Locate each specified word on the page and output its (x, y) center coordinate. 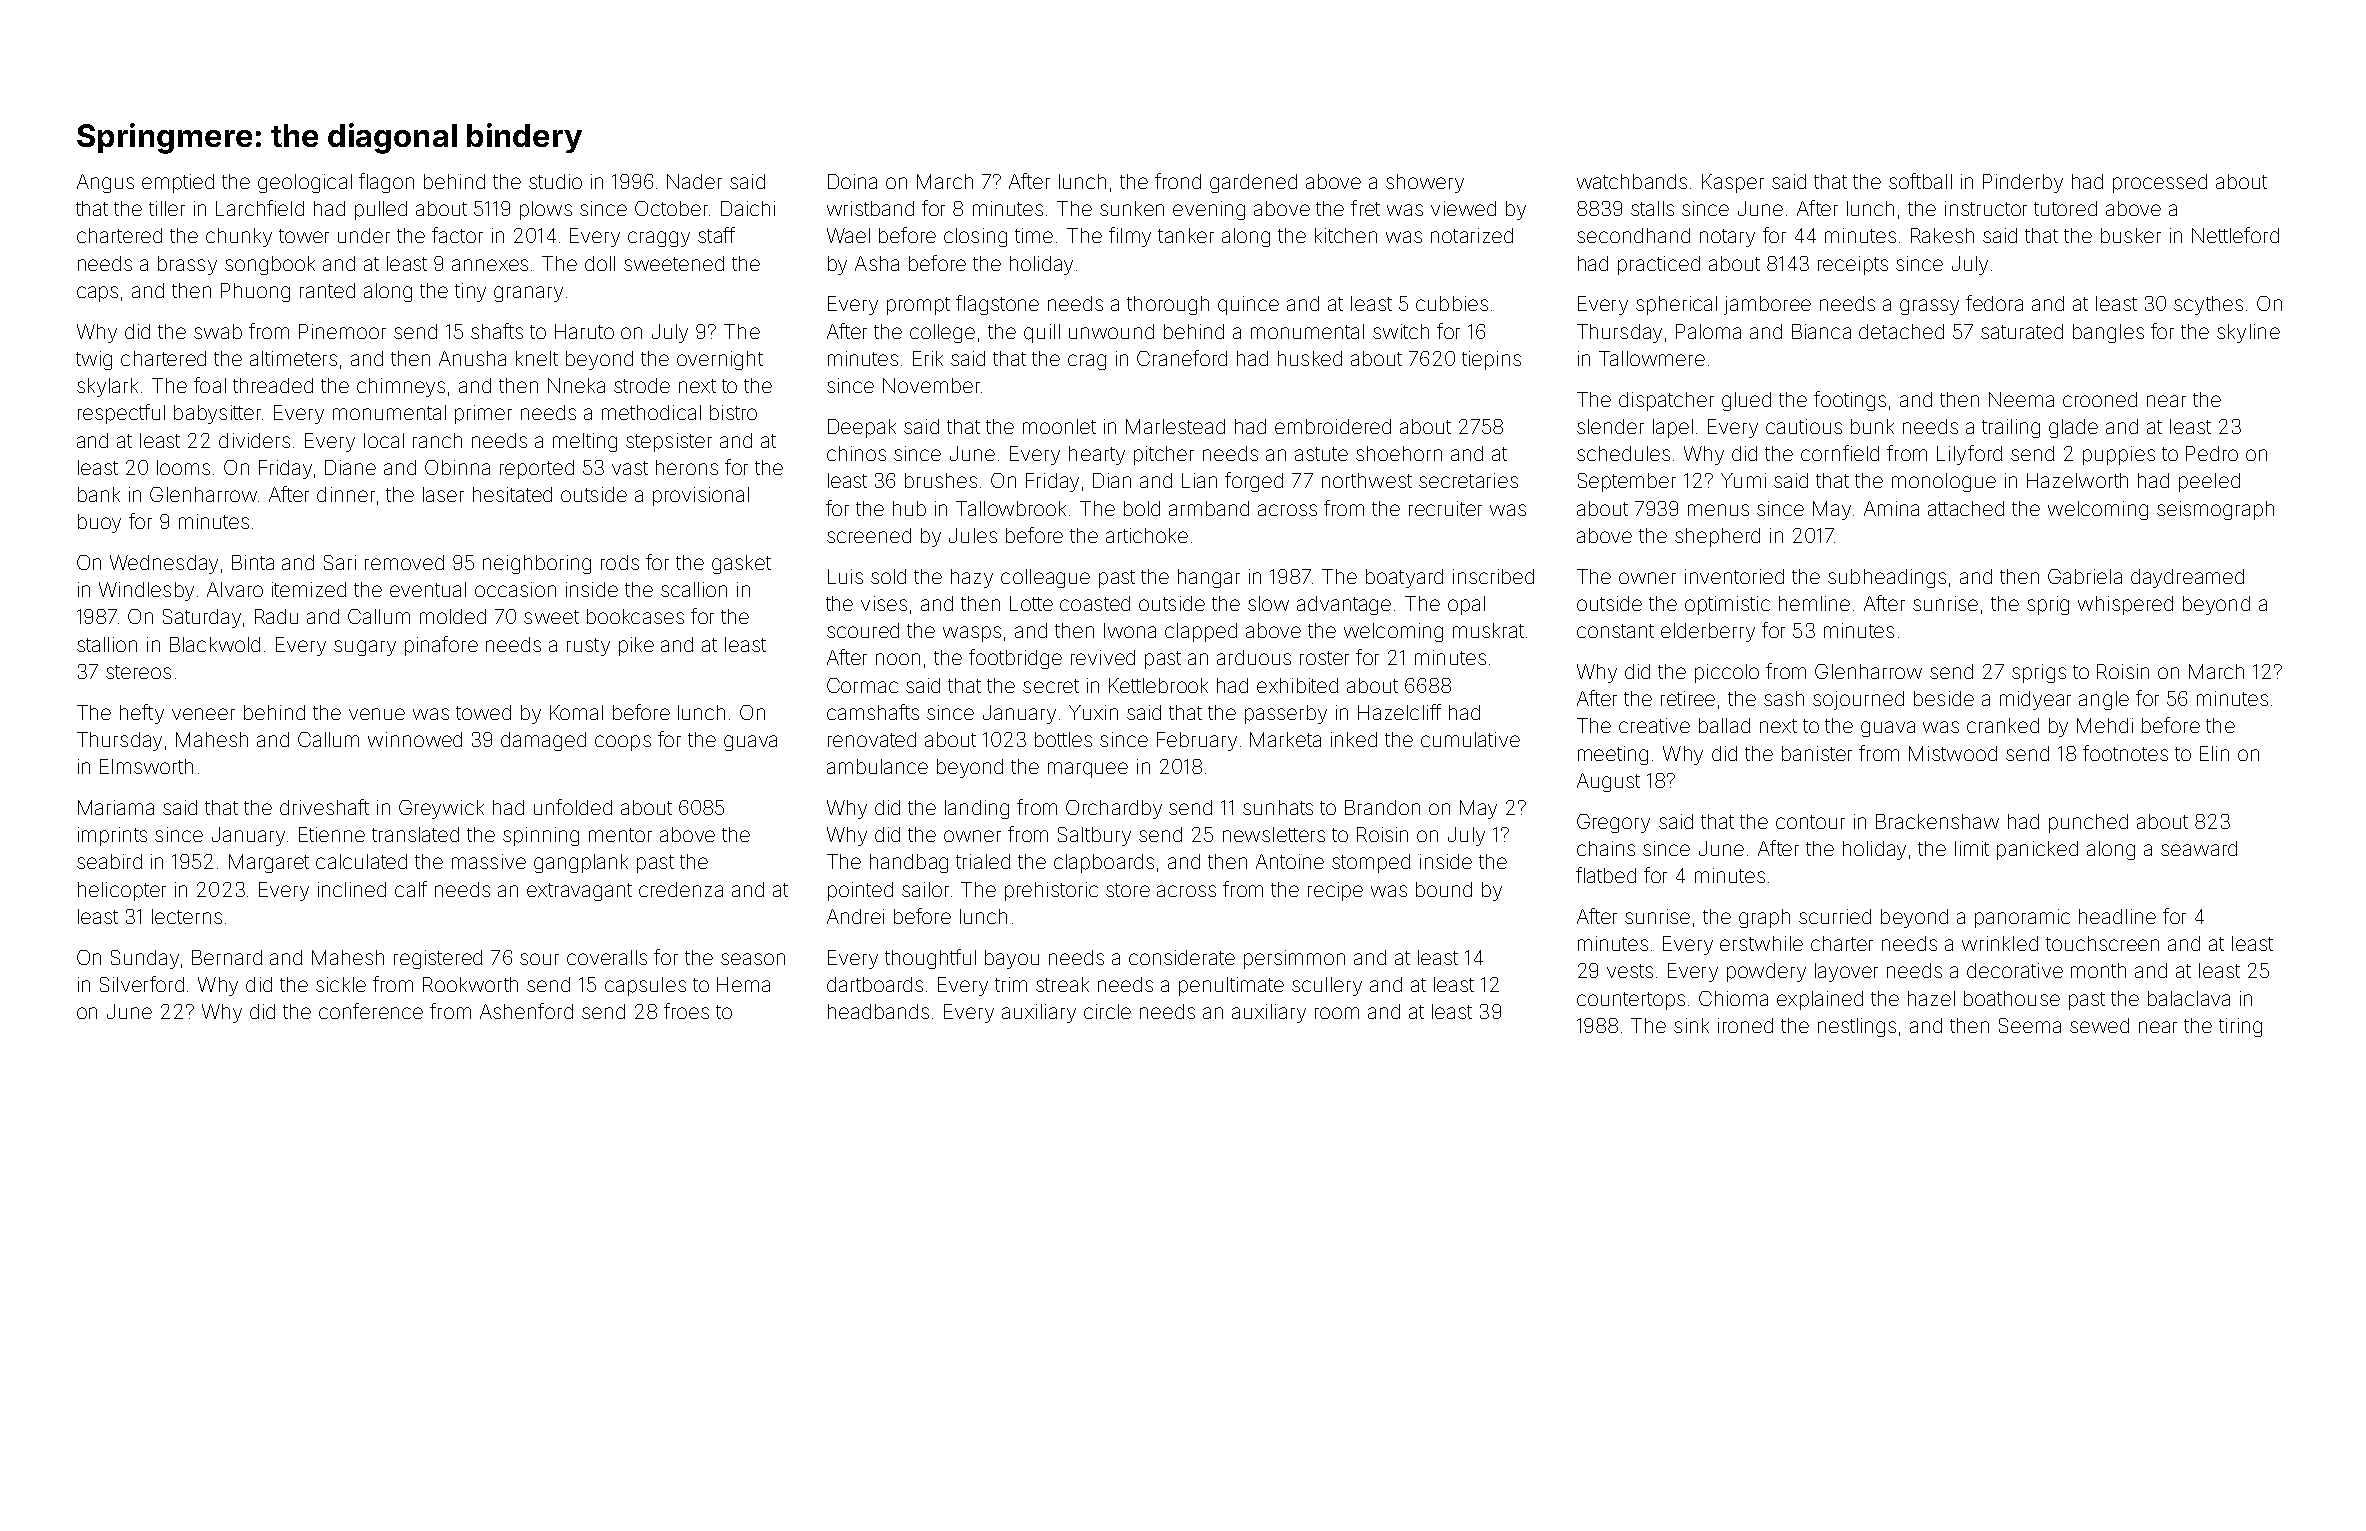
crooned (2100, 399)
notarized (1472, 235)
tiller (167, 208)
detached (1901, 331)
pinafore (441, 646)
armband (1209, 508)
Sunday (145, 959)
